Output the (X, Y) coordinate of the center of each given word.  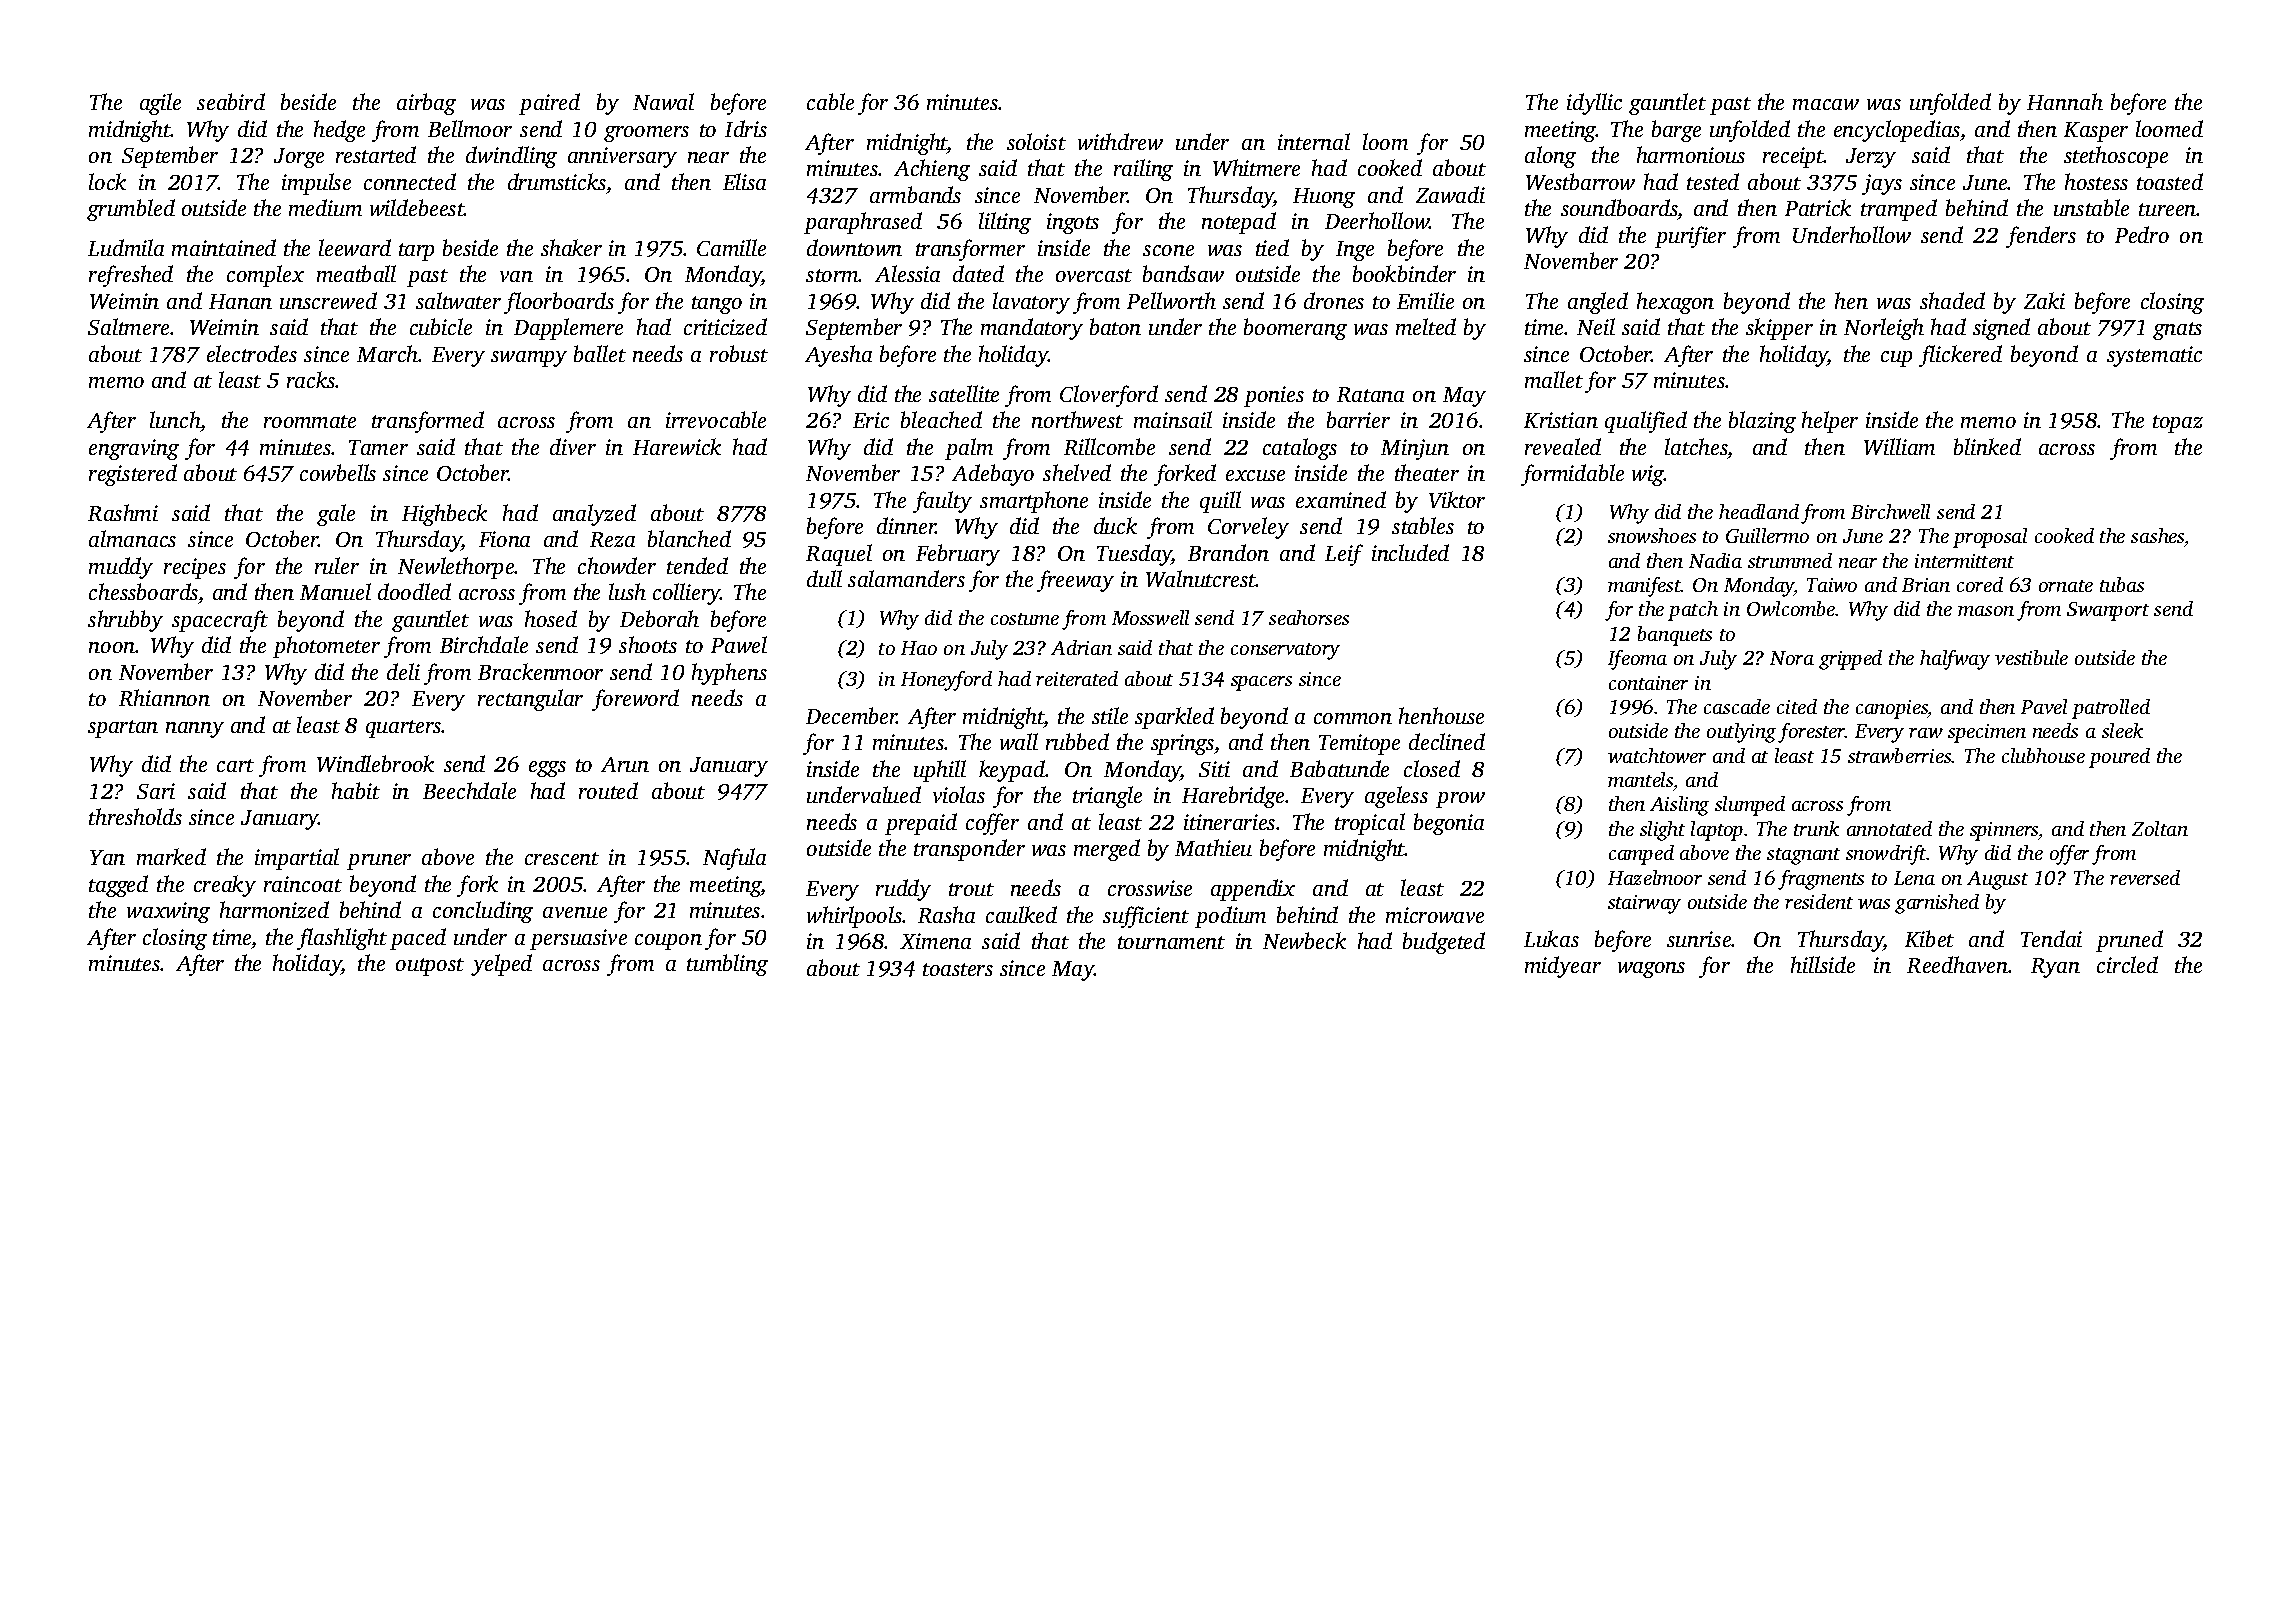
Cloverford (1109, 396)
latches (1696, 446)
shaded (1952, 300)
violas (959, 794)
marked (171, 856)
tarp (416, 252)
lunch (175, 419)
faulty (942, 502)
